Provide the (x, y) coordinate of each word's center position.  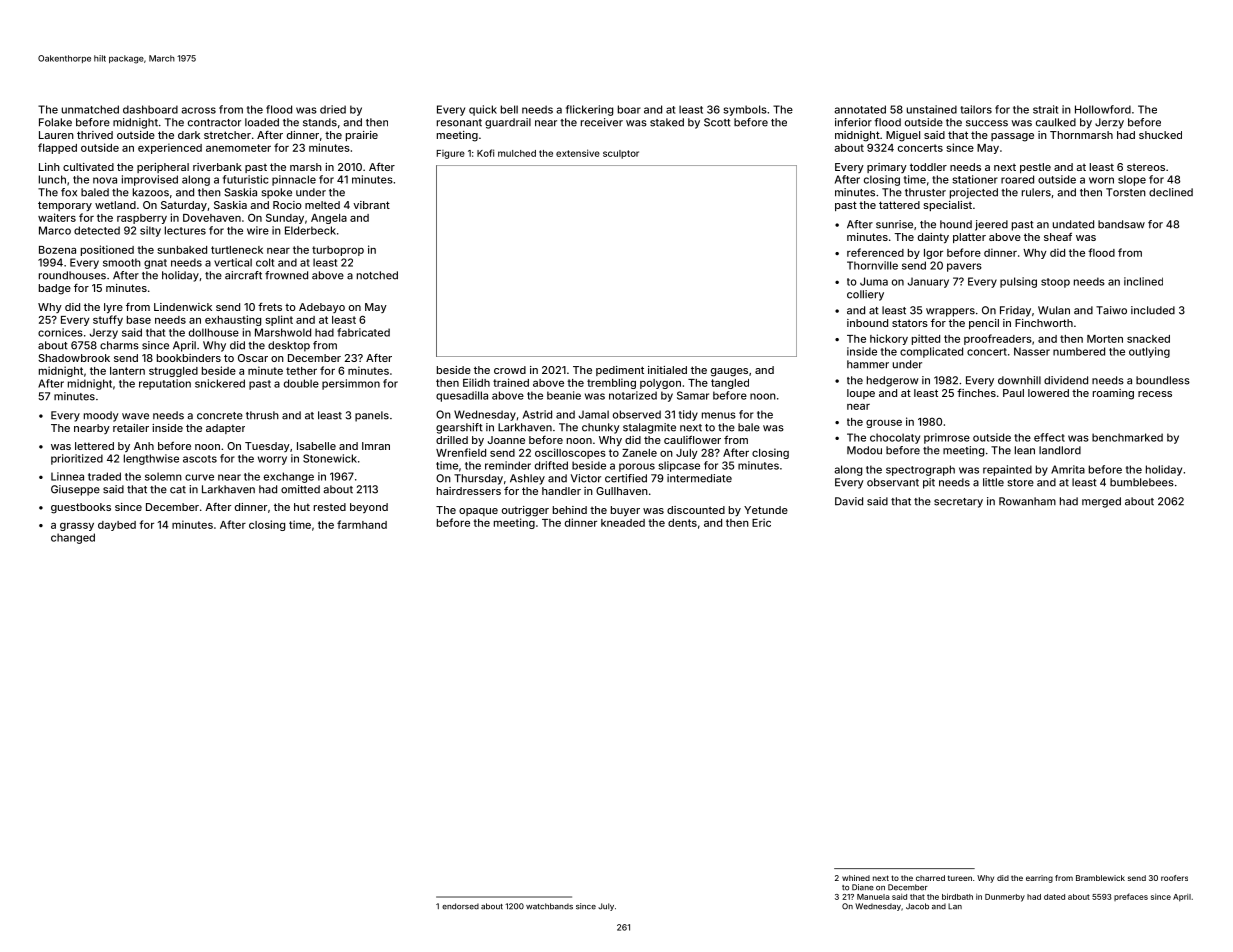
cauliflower (692, 439)
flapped (57, 148)
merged (1101, 502)
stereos (1146, 167)
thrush (262, 415)
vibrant (371, 205)
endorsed (460, 906)
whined (856, 878)
